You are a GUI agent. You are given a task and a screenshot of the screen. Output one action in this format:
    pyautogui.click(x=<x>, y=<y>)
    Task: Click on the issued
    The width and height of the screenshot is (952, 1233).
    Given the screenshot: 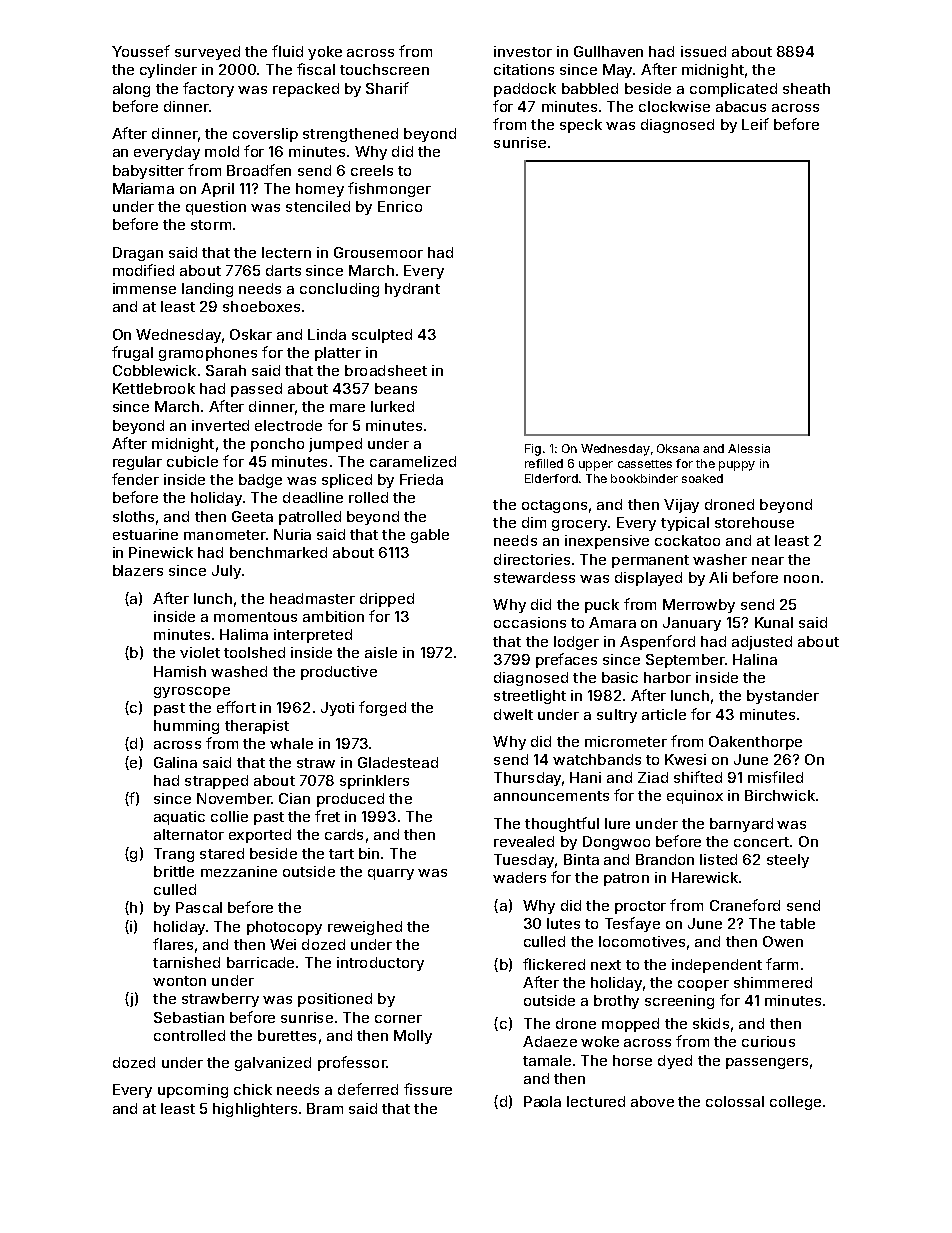 What is the action you would take?
    pyautogui.click(x=703, y=51)
